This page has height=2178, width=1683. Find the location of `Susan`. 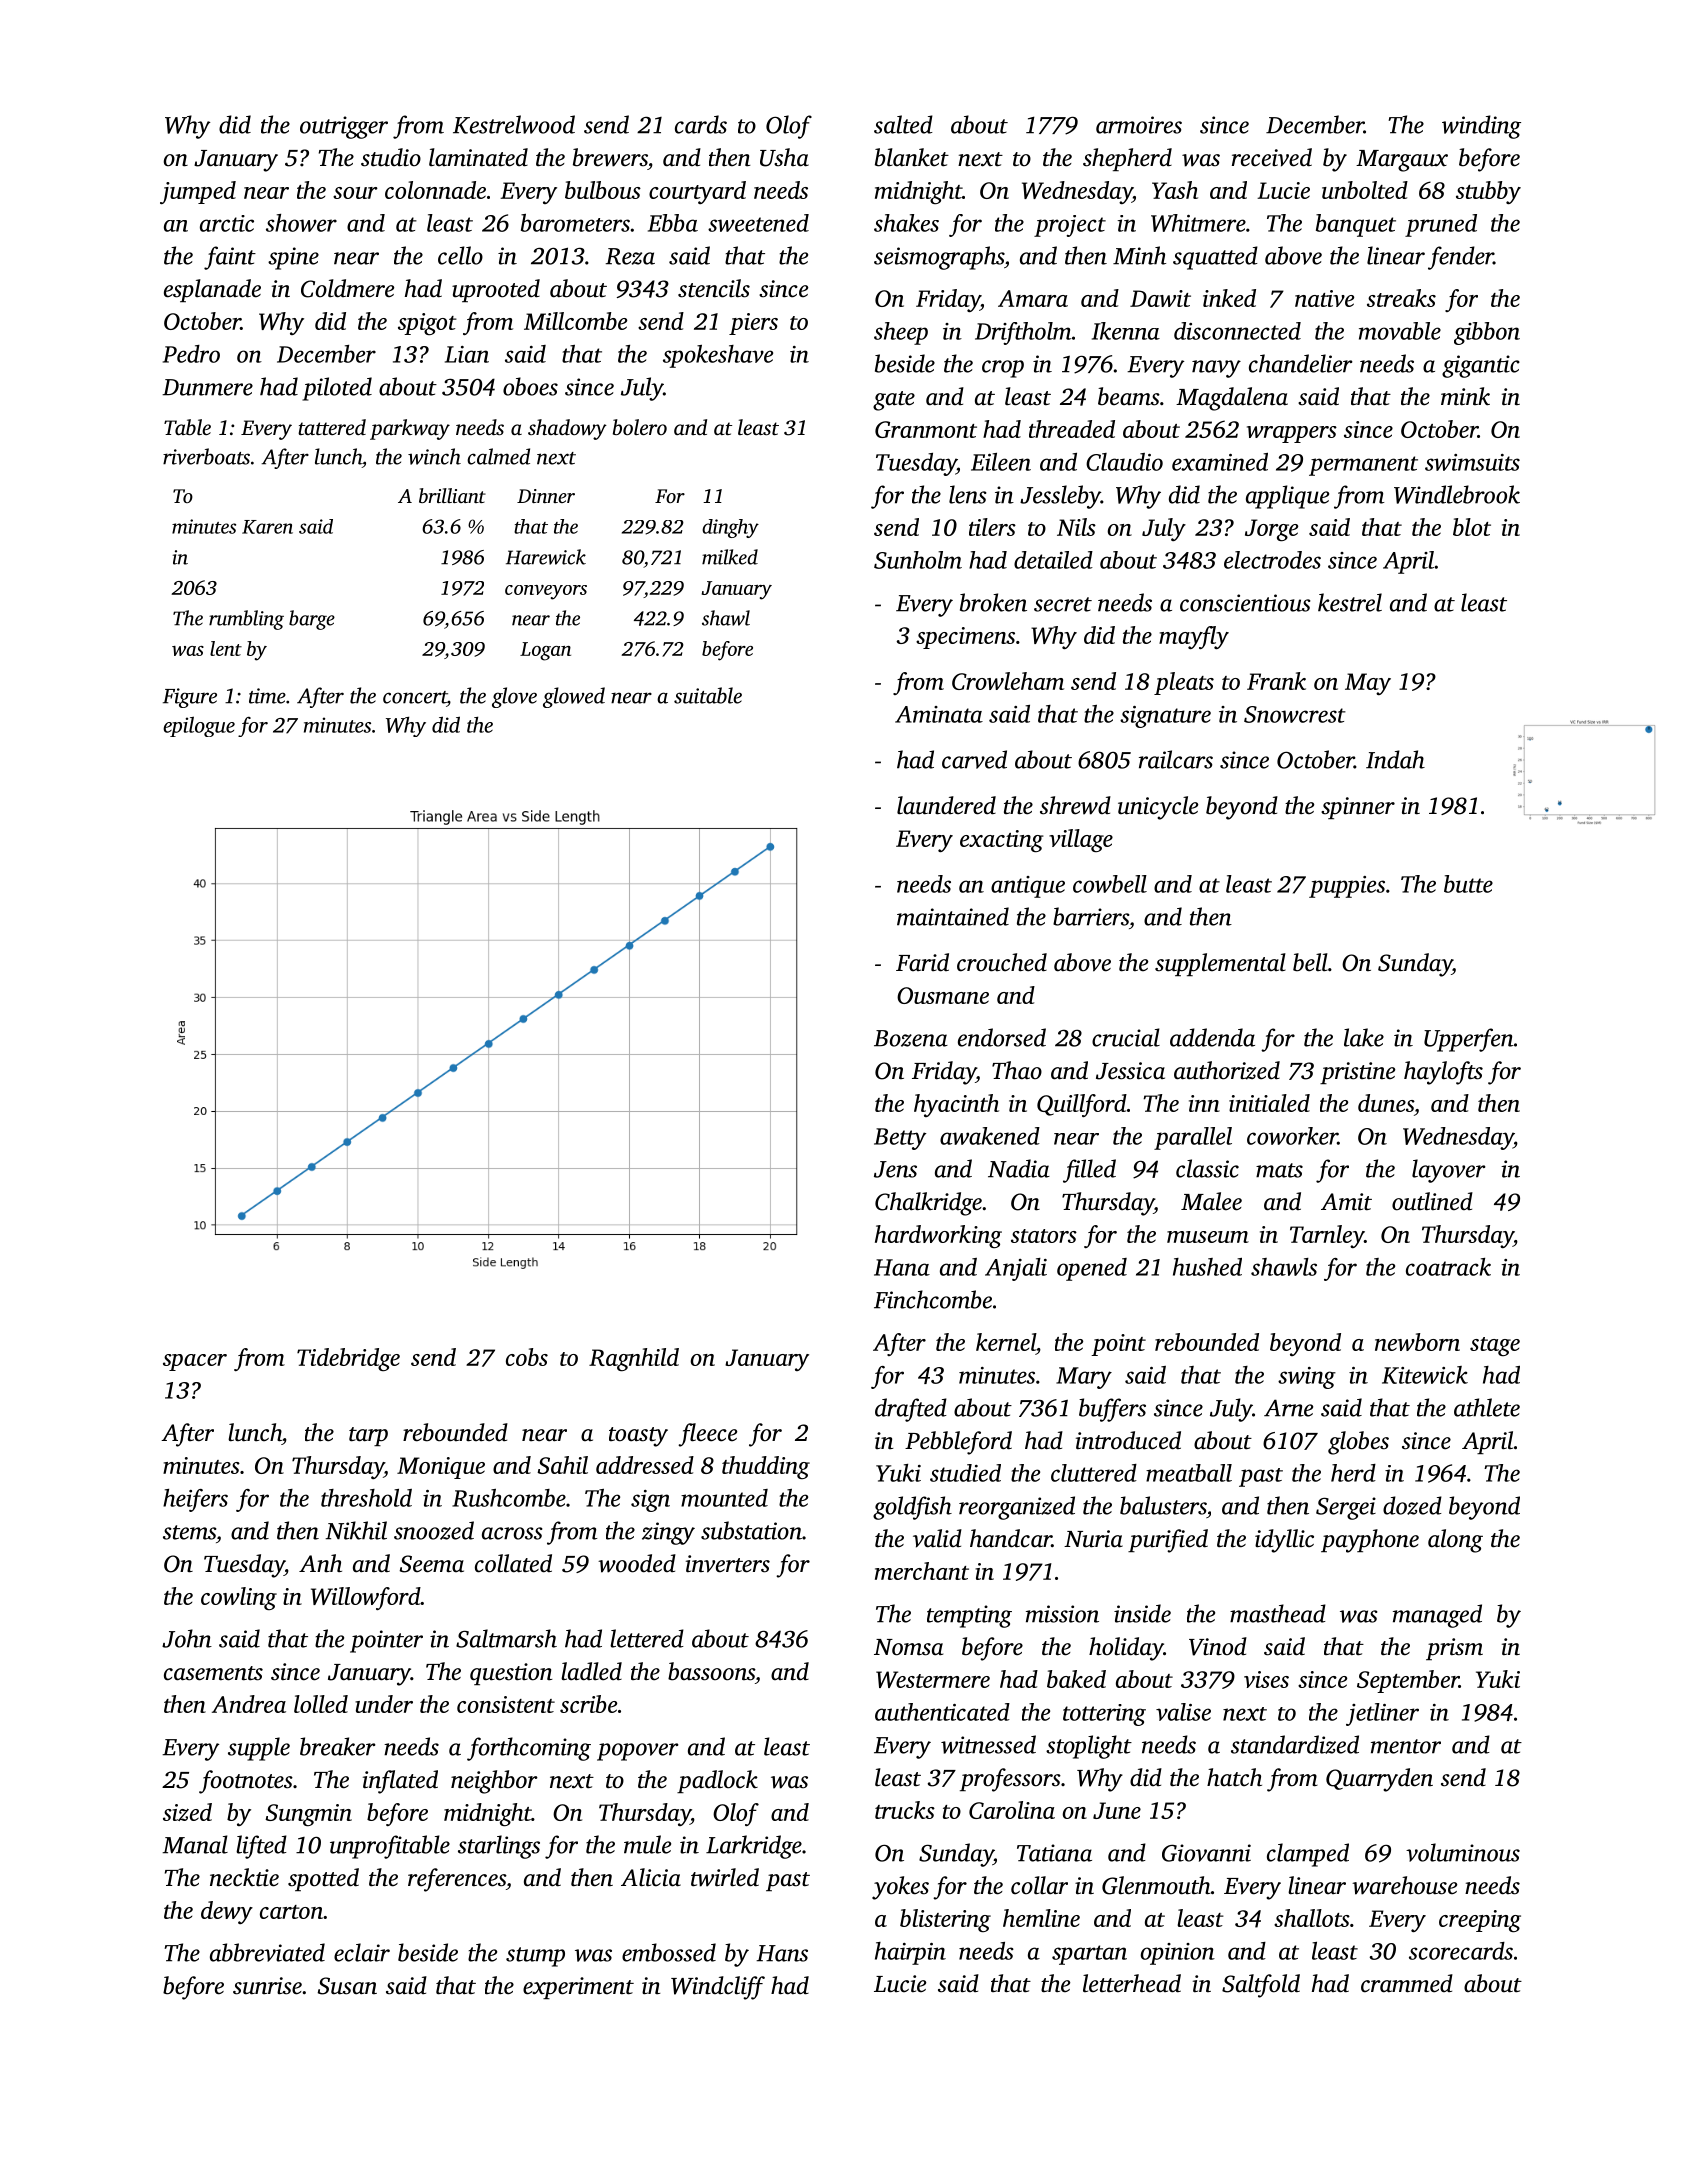

Susan is located at coordinates (347, 1986).
